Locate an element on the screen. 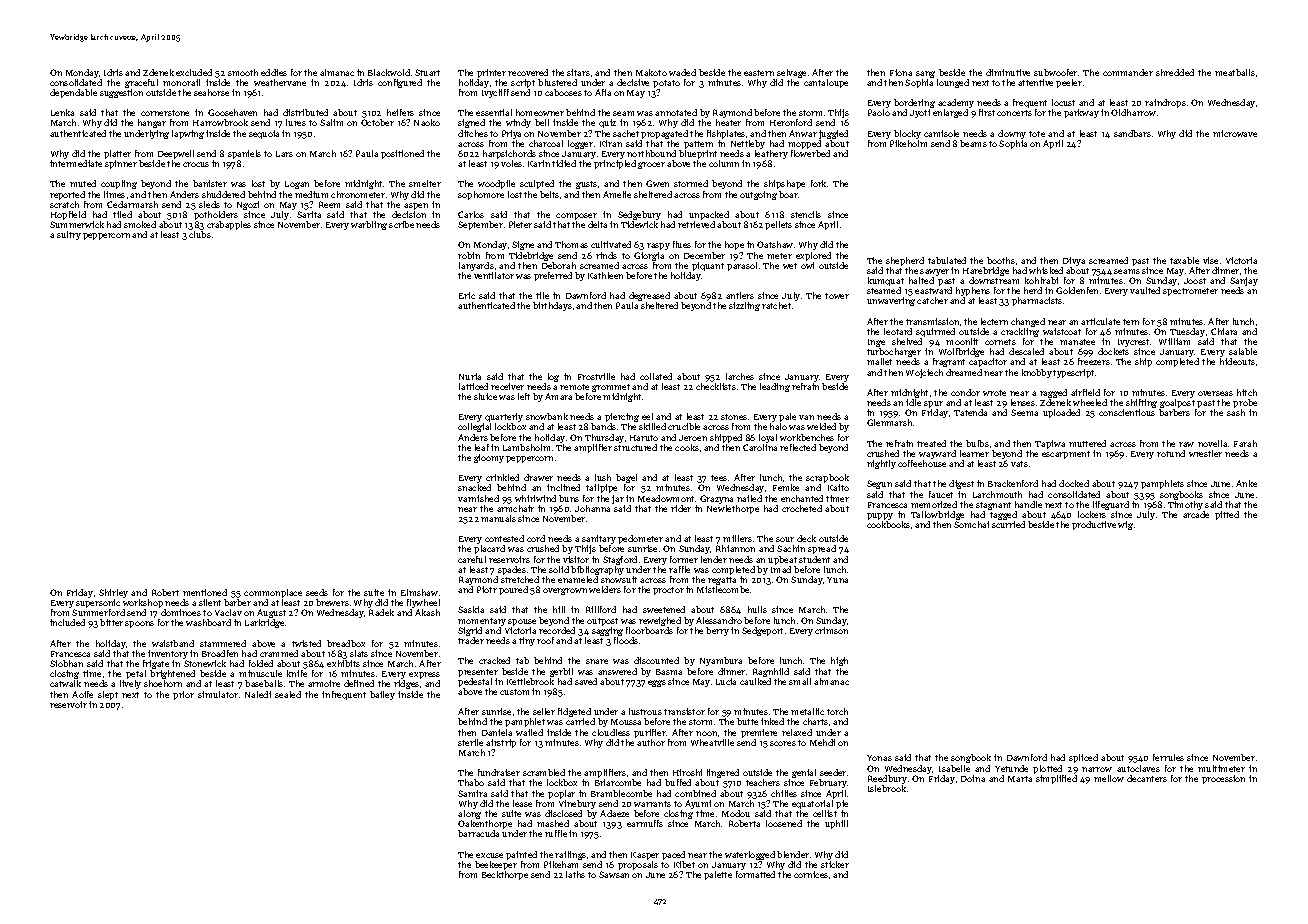 The image size is (1308, 924). preferred is located at coordinates (553, 276).
